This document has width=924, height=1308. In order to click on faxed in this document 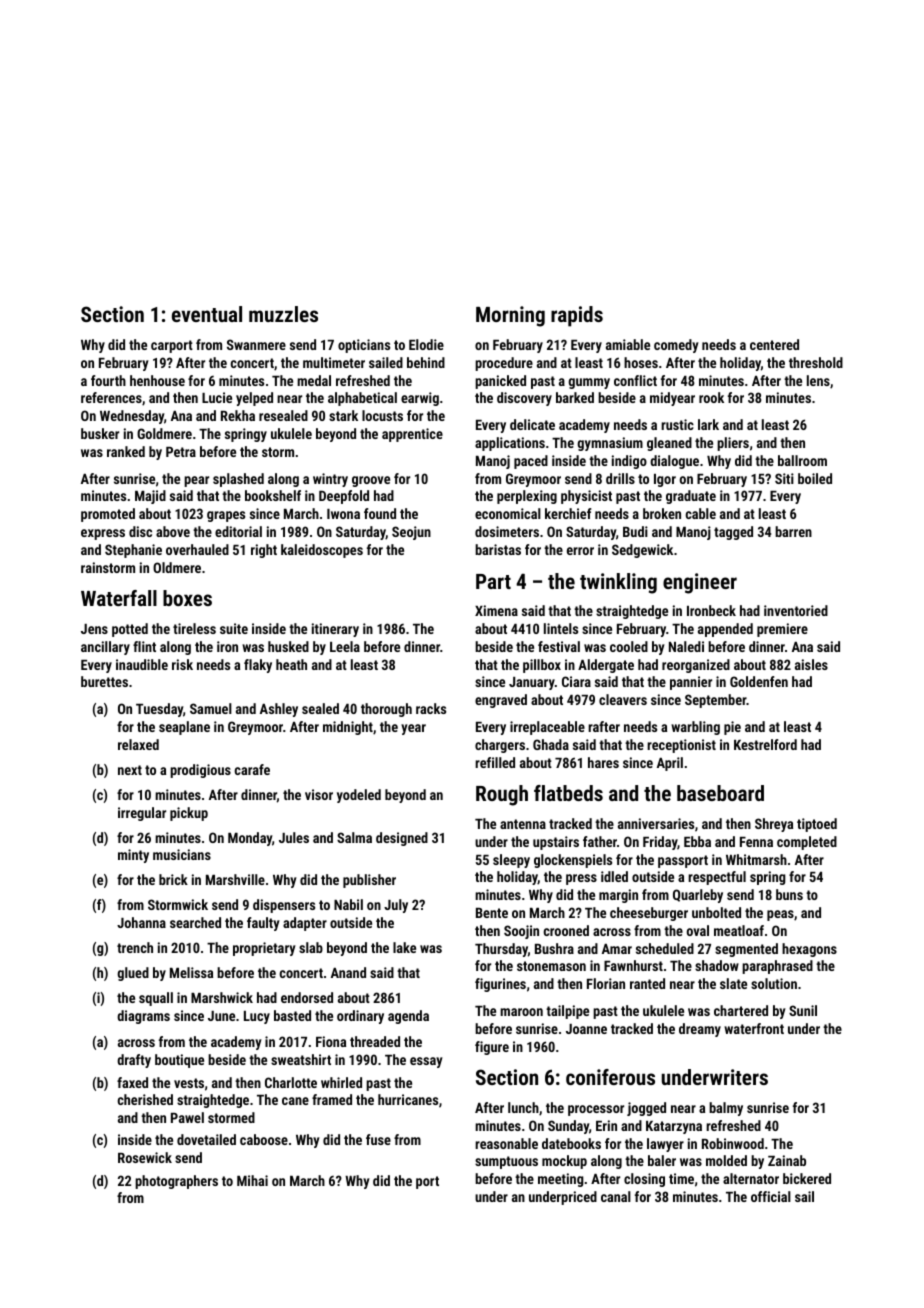, I will do `click(132, 1082)`.
